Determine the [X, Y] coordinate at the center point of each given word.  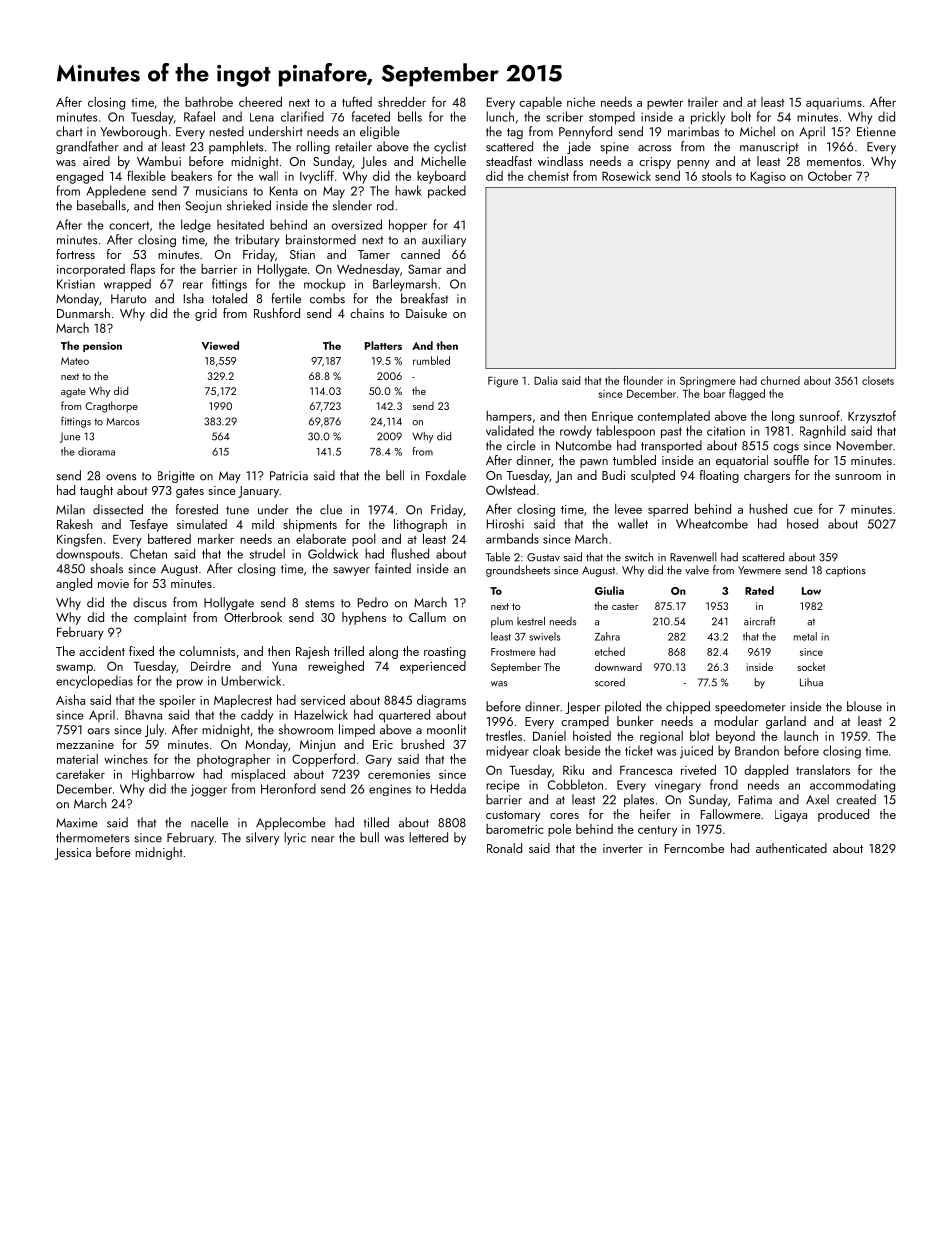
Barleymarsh [405, 285]
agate [73, 393]
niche [581, 102]
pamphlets [236, 147]
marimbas [693, 131]
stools [717, 176]
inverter [623, 848]
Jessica [73, 854]
